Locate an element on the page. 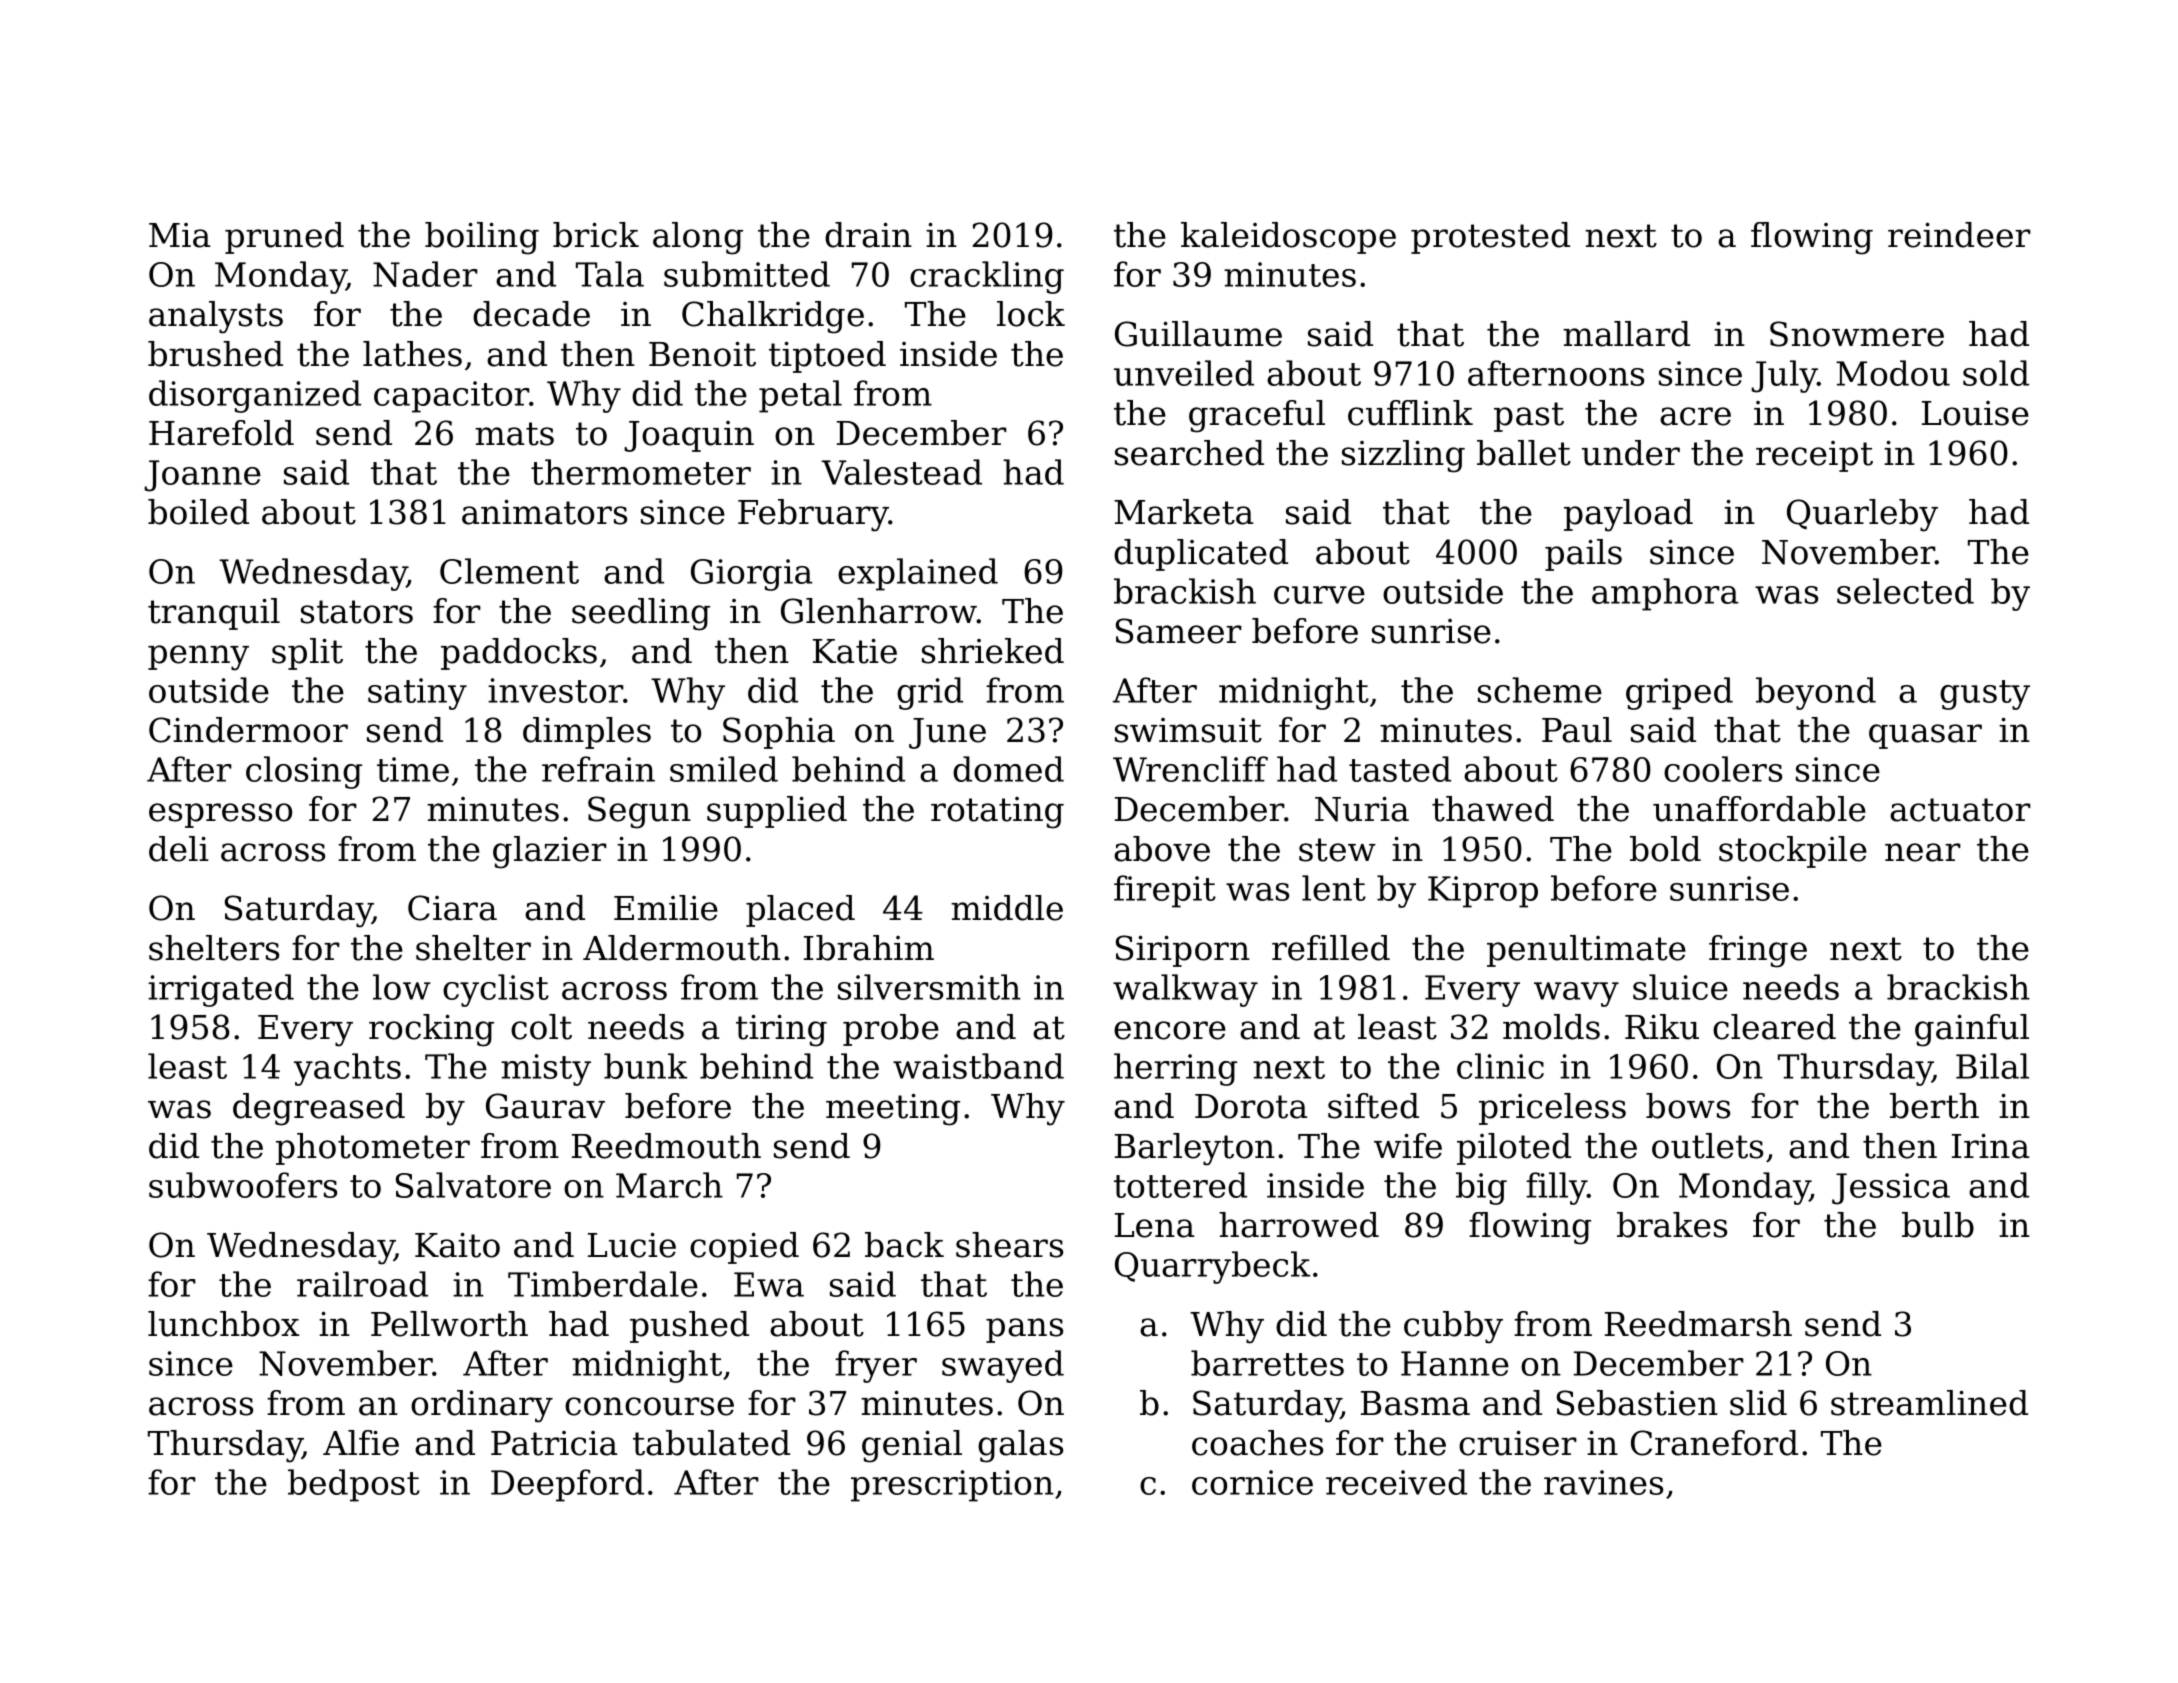  cyclist is located at coordinates (496, 990).
